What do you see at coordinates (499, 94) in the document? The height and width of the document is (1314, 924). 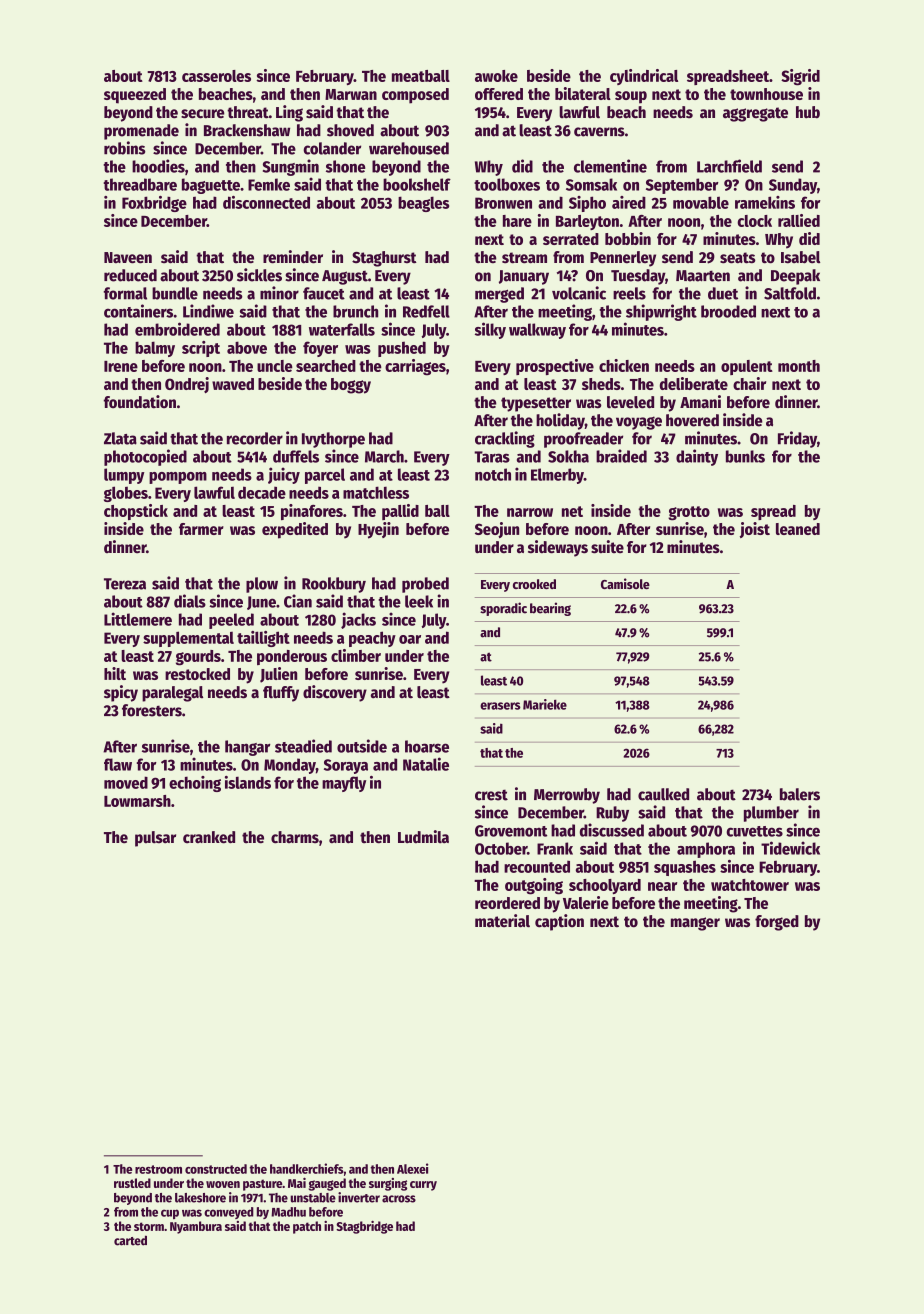 I see `offered` at bounding box center [499, 94].
